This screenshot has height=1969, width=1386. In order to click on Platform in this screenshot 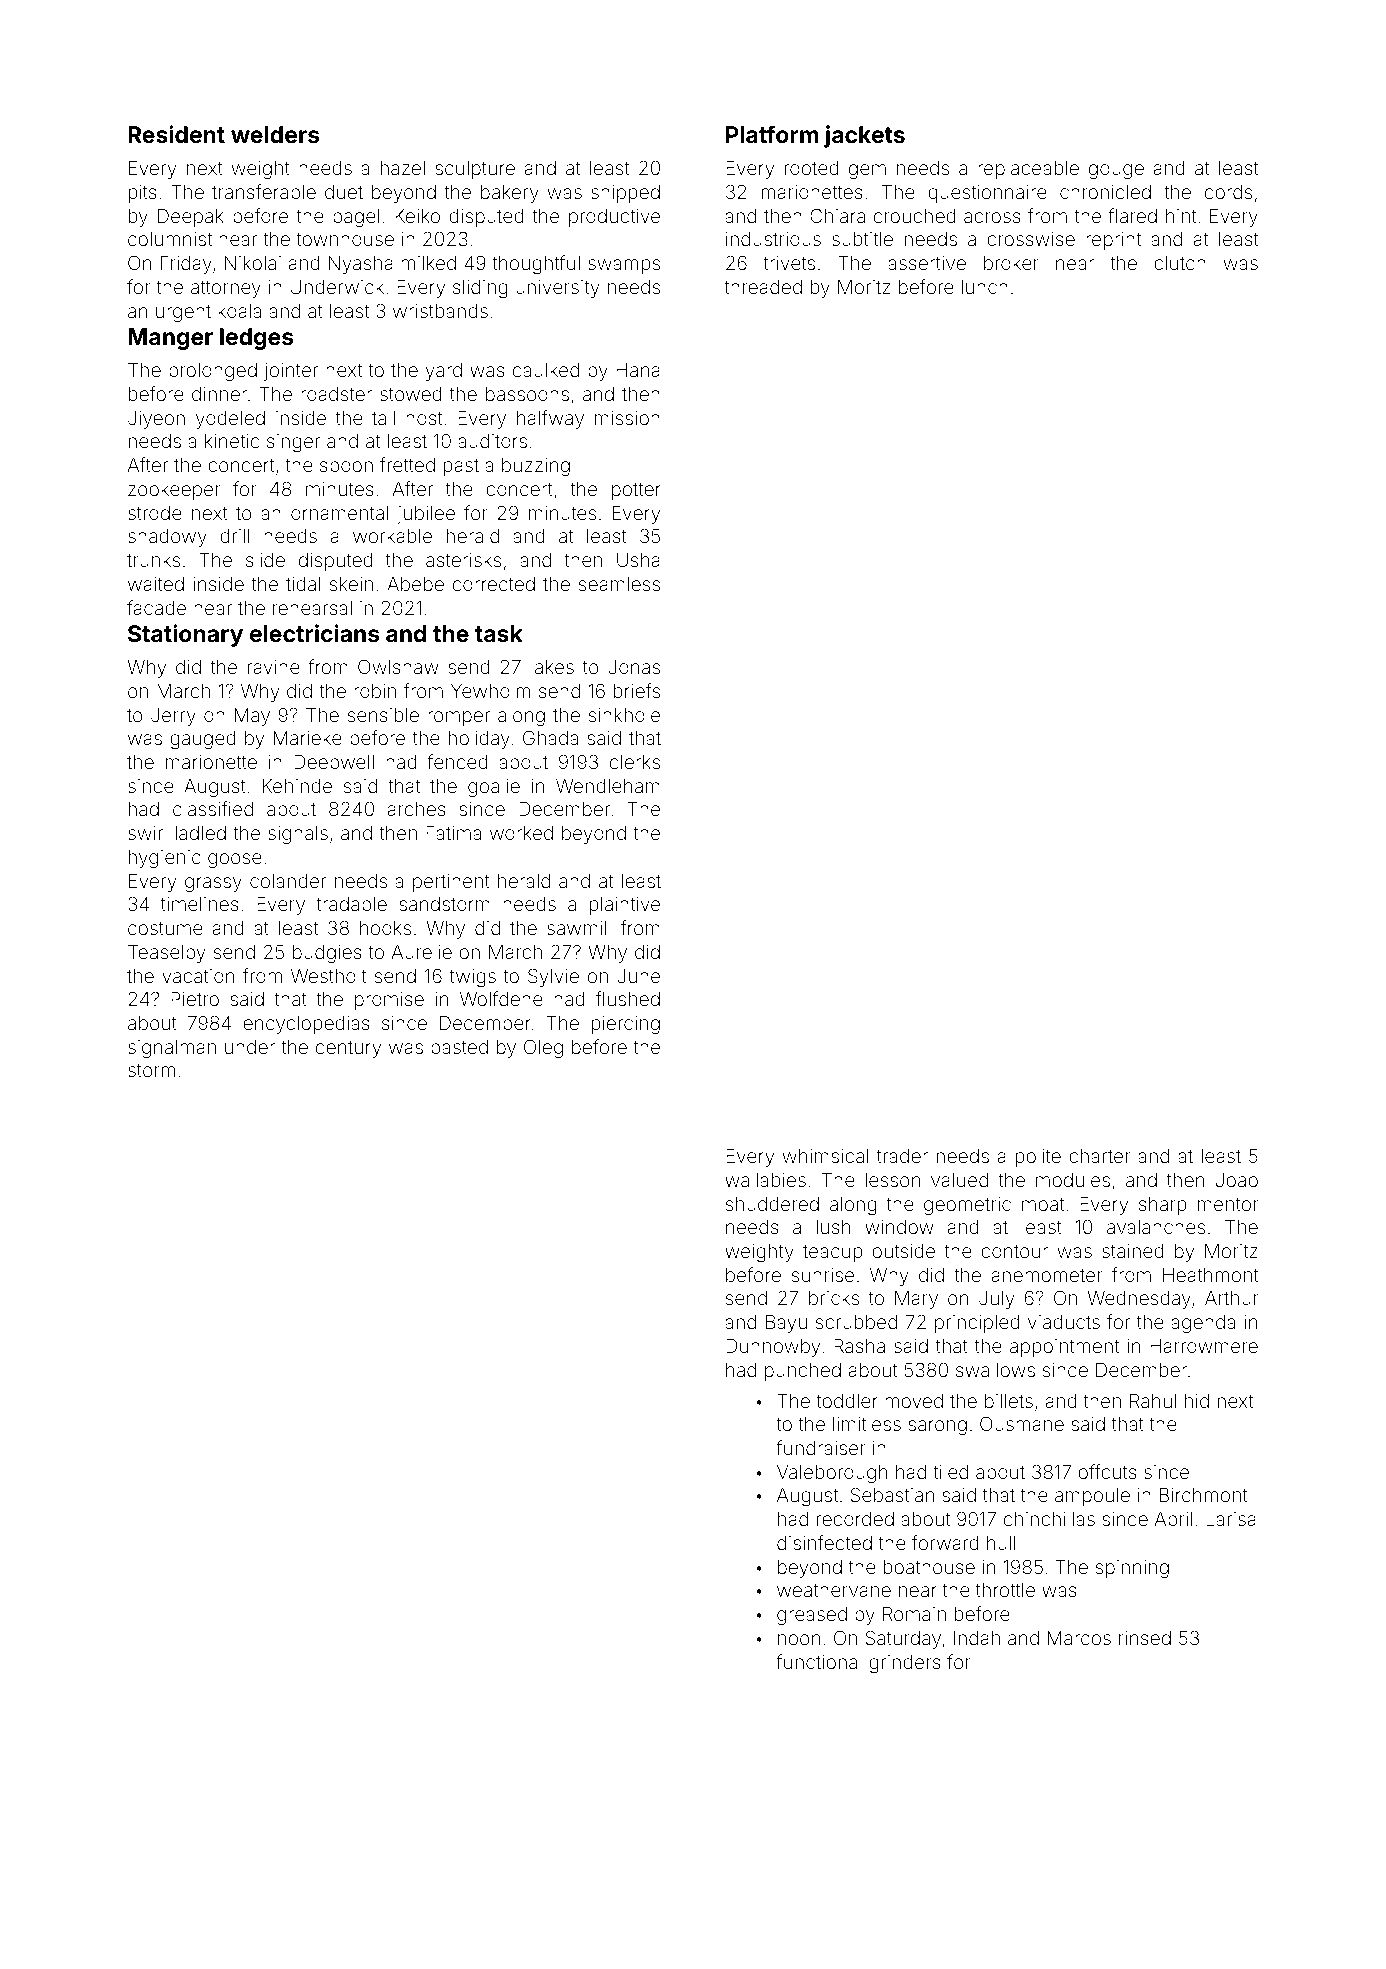, I will do `click(772, 134)`.
